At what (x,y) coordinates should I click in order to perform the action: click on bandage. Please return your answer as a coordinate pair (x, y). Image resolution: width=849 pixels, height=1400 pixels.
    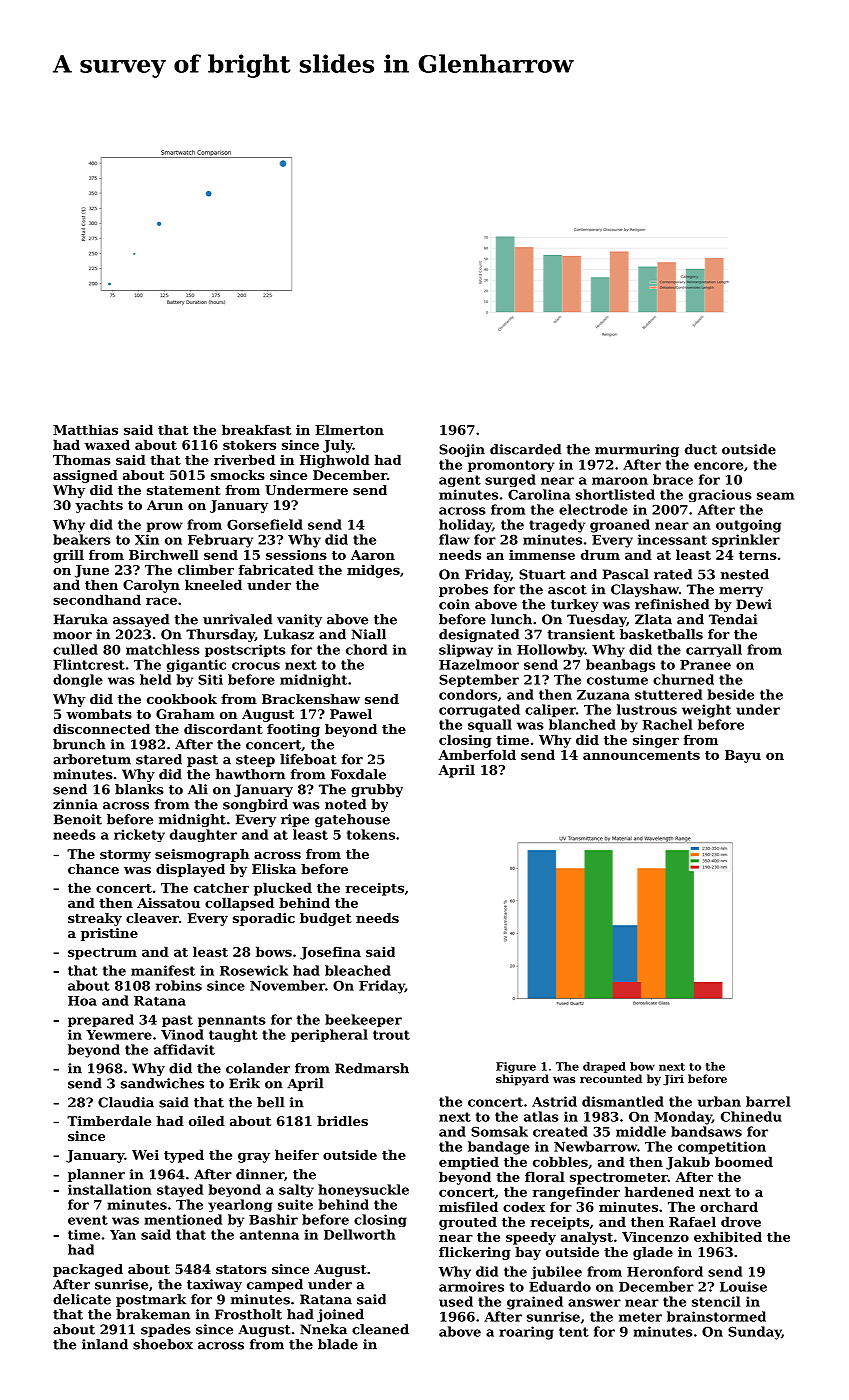
    Looking at the image, I should click on (499, 1148).
